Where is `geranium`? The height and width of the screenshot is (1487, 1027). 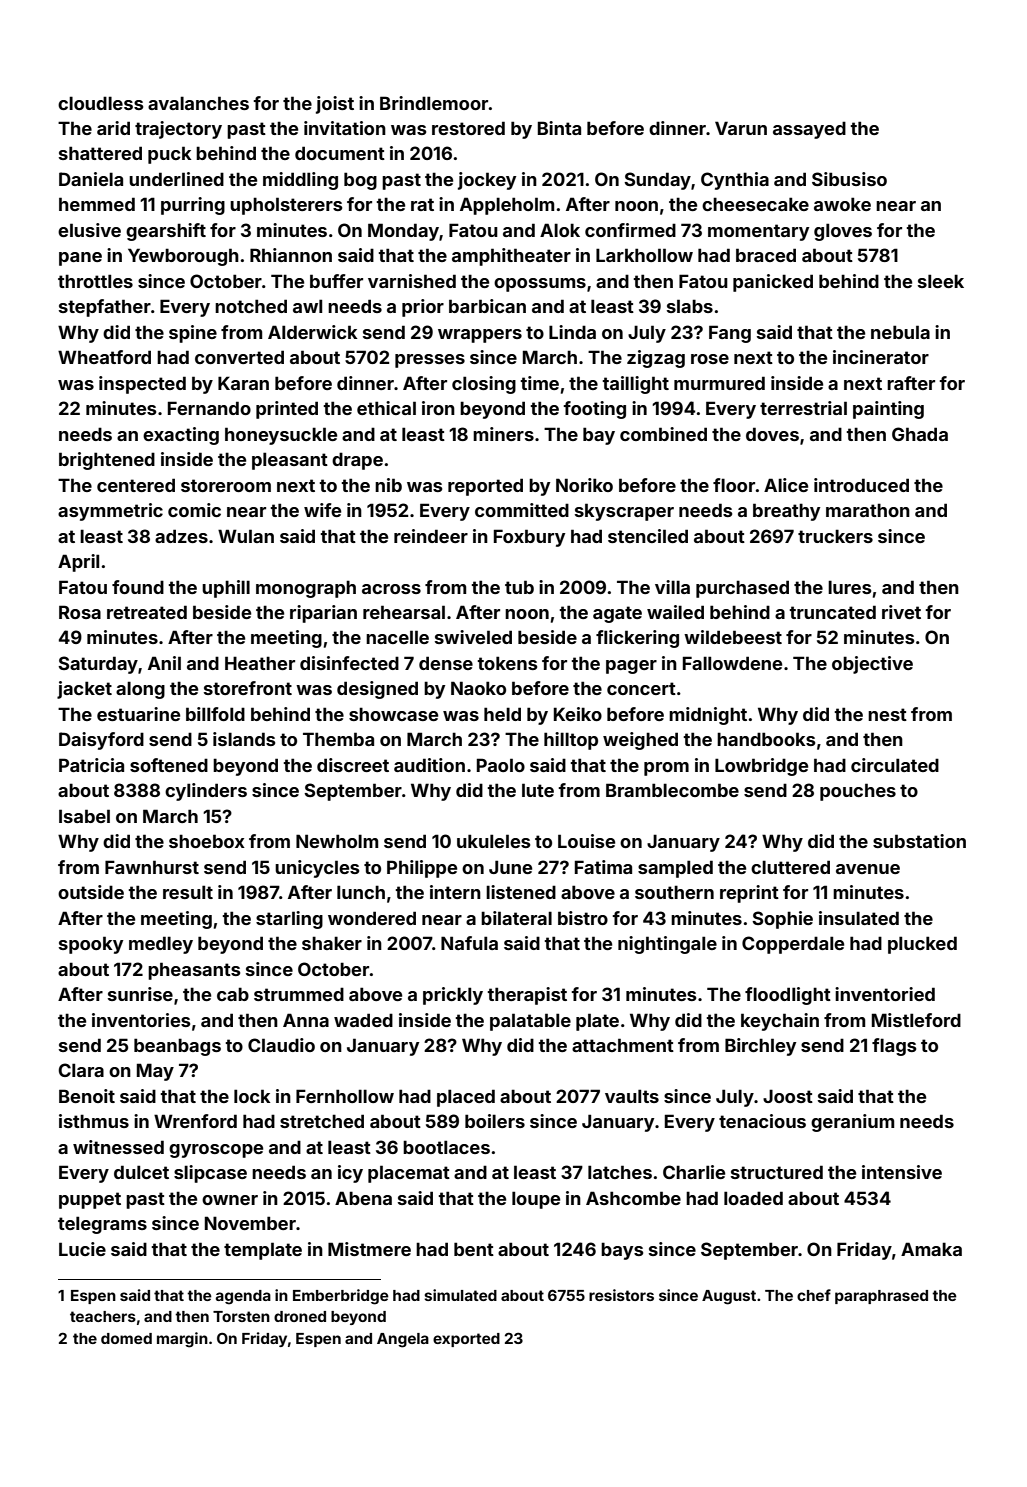
geranium is located at coordinates (852, 1123).
